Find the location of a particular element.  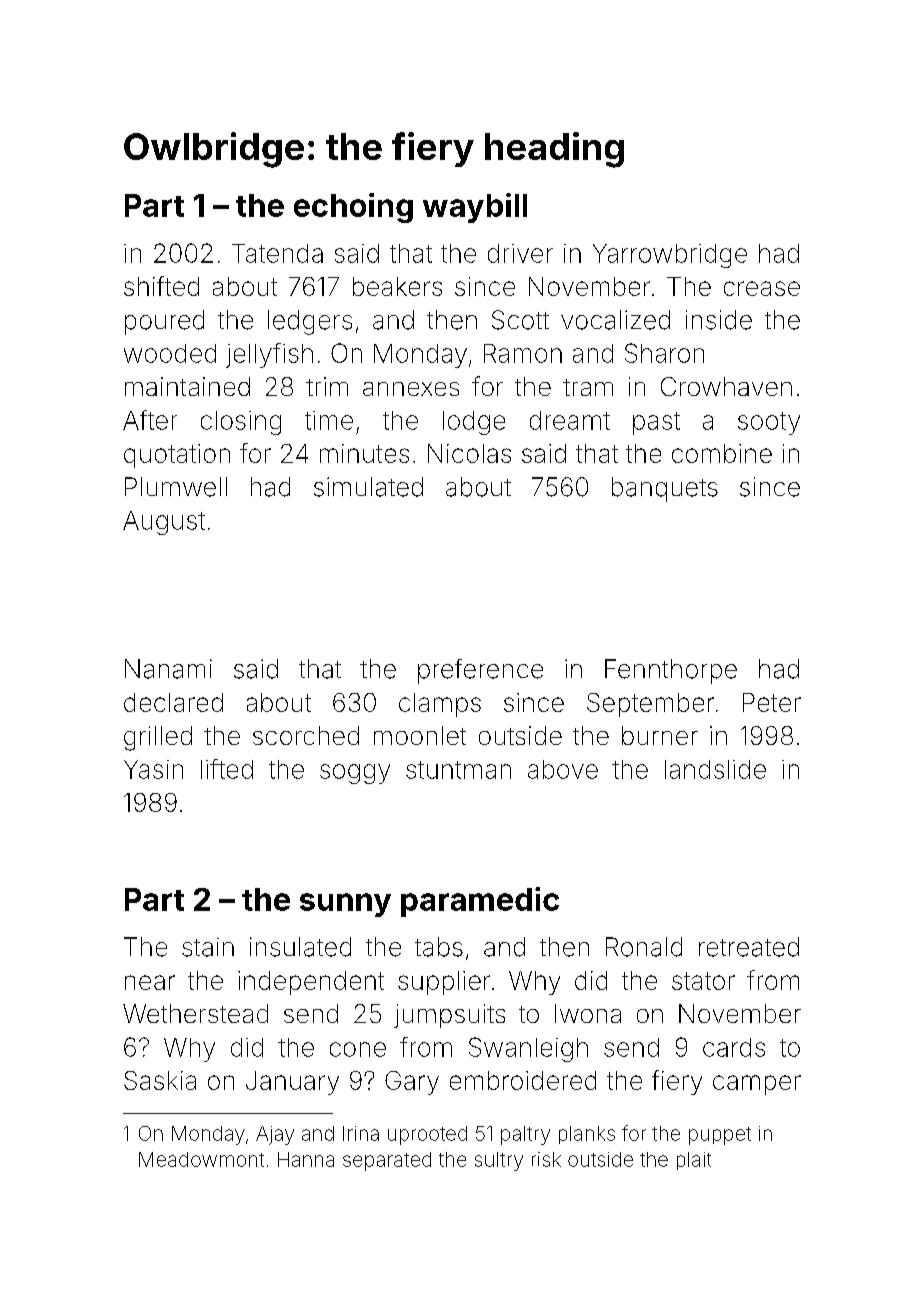

Tatenda is located at coordinates (277, 253).
